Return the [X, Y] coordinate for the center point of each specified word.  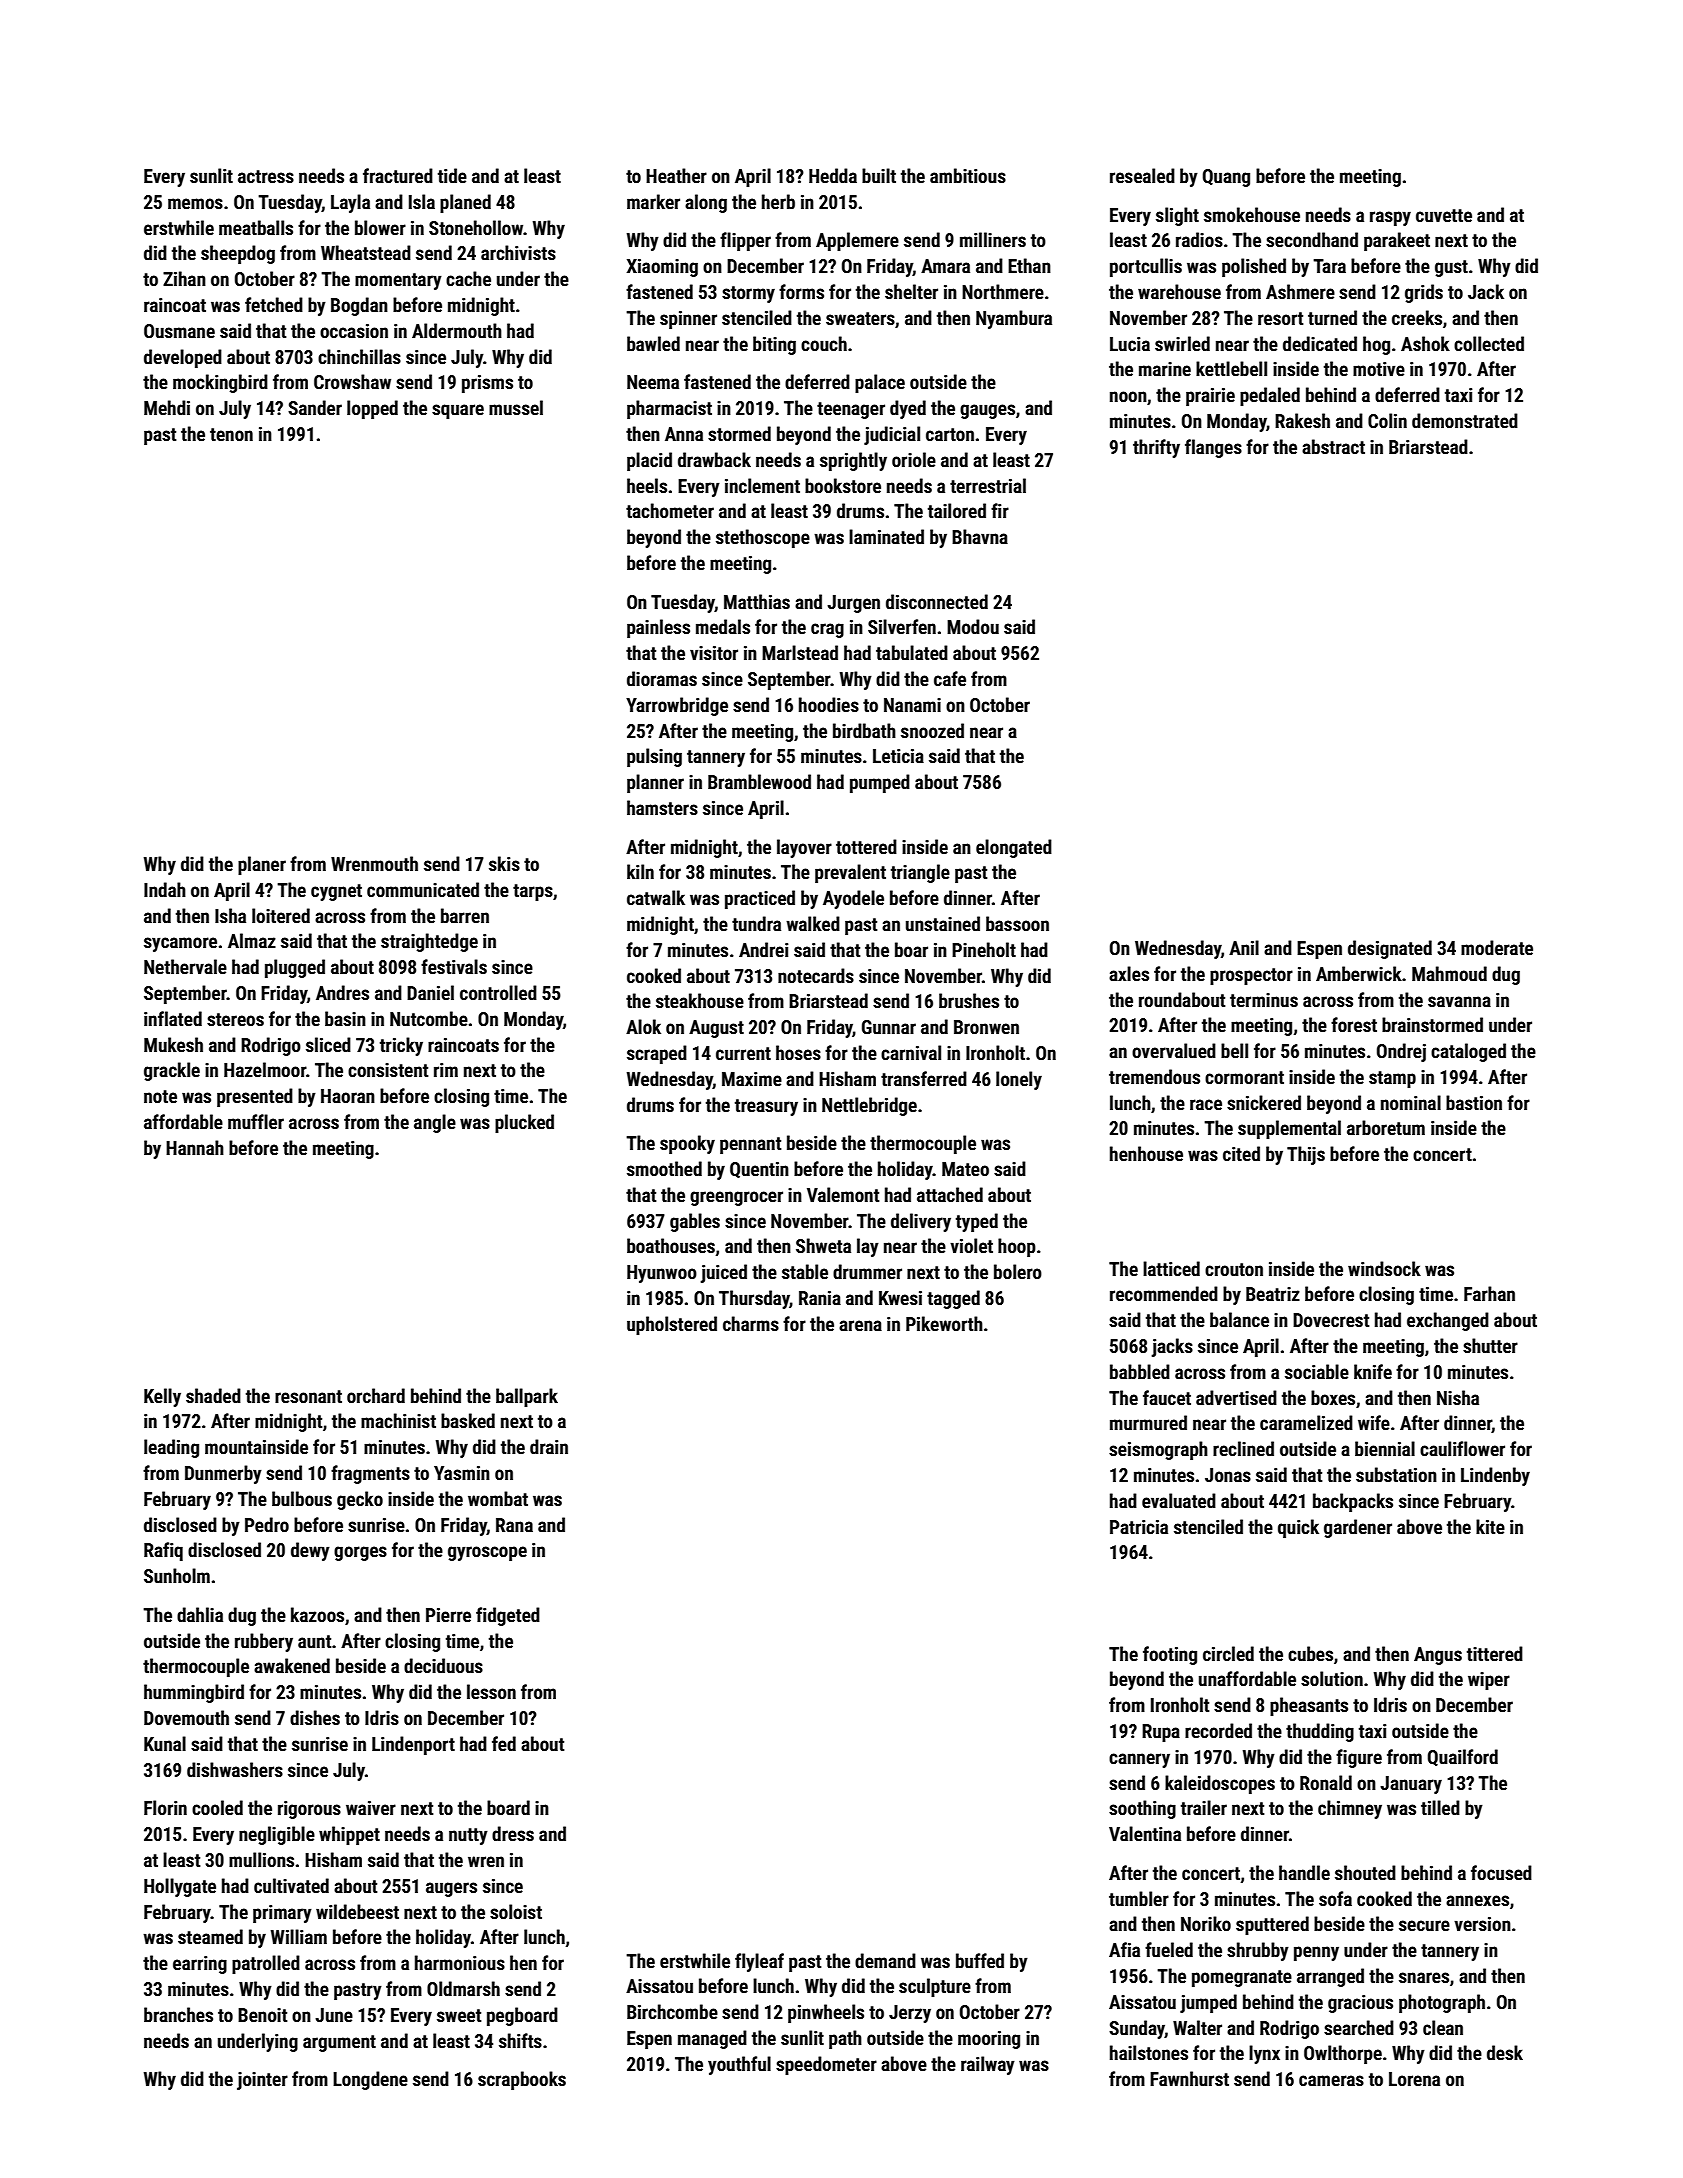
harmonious [460, 1962]
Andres [342, 992]
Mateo [965, 1169]
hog [1376, 345]
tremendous [1154, 1076]
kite [1490, 1526]
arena [860, 1325]
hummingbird [194, 1693]
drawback [714, 459]
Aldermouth [457, 330]
